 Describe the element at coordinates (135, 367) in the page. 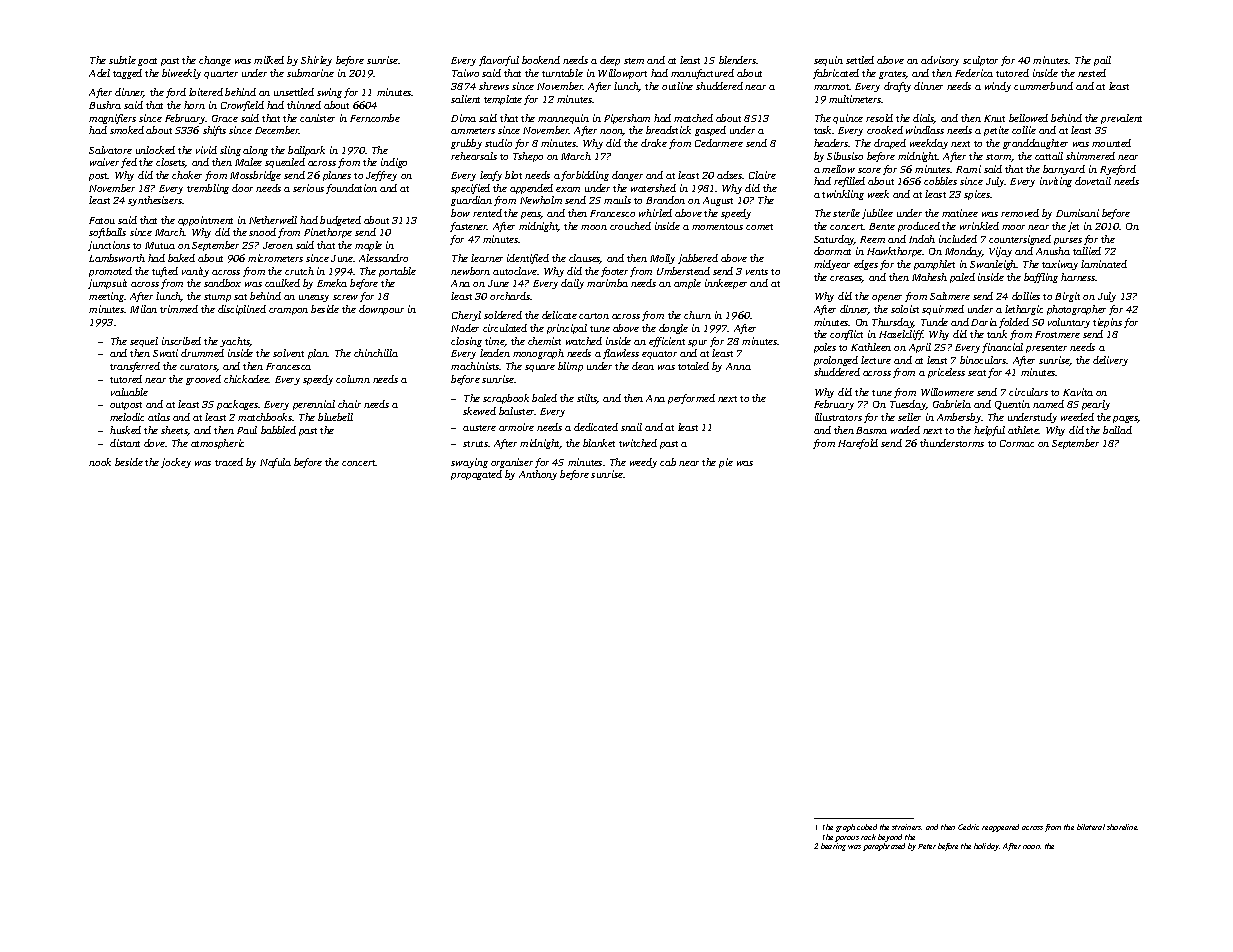

I see `transferred` at that location.
